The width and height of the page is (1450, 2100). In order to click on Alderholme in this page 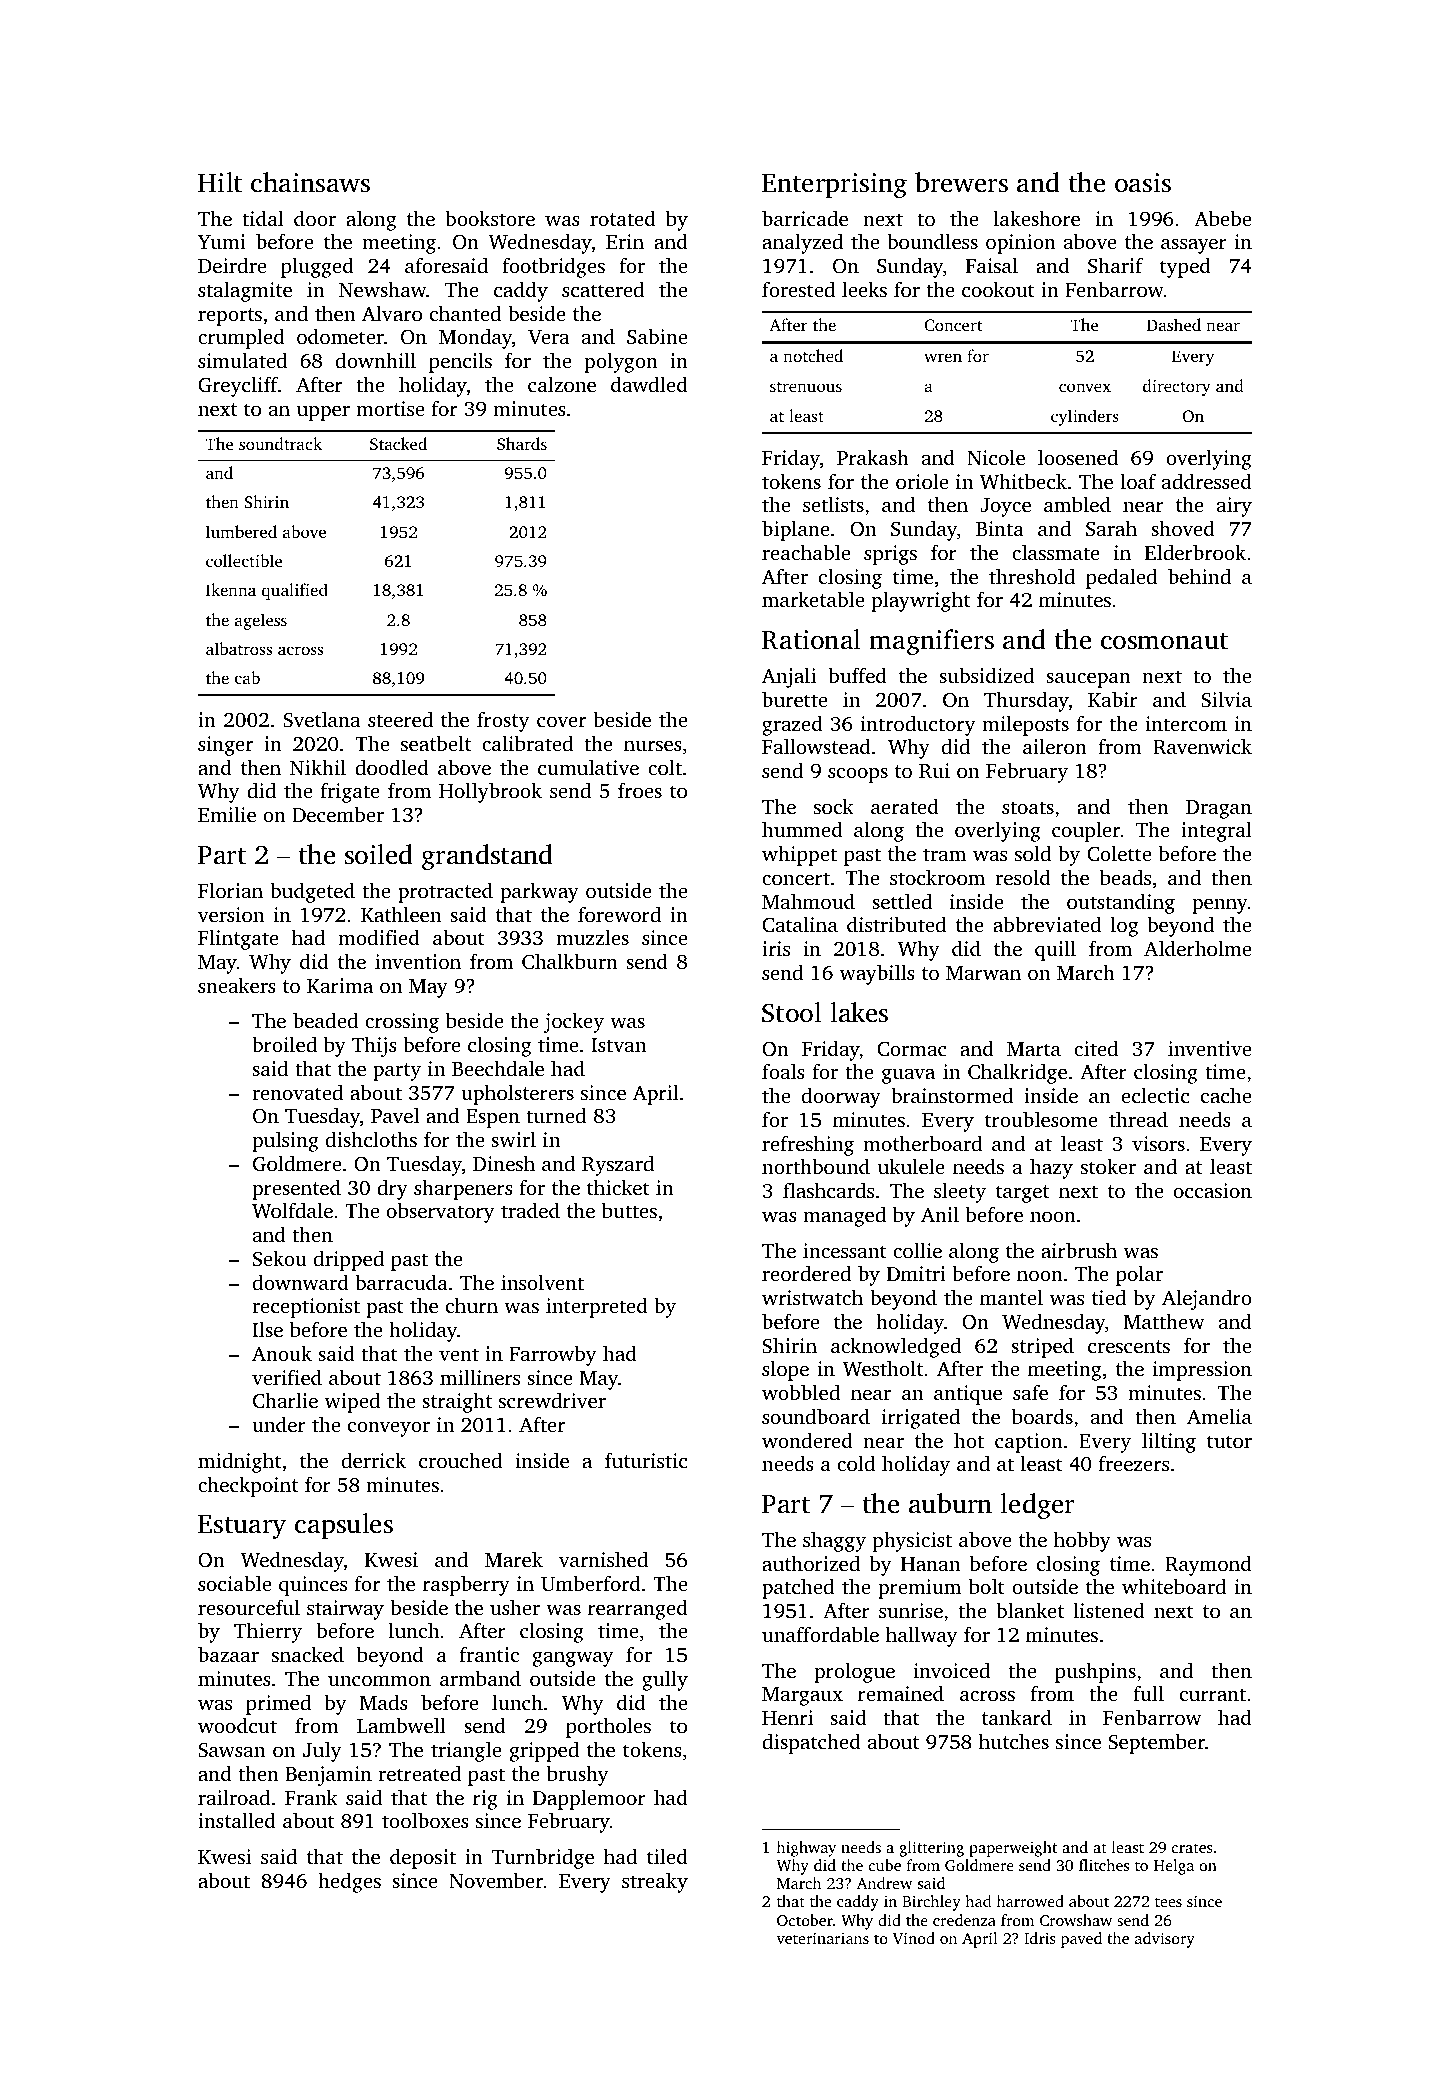, I will do `click(1197, 948)`.
